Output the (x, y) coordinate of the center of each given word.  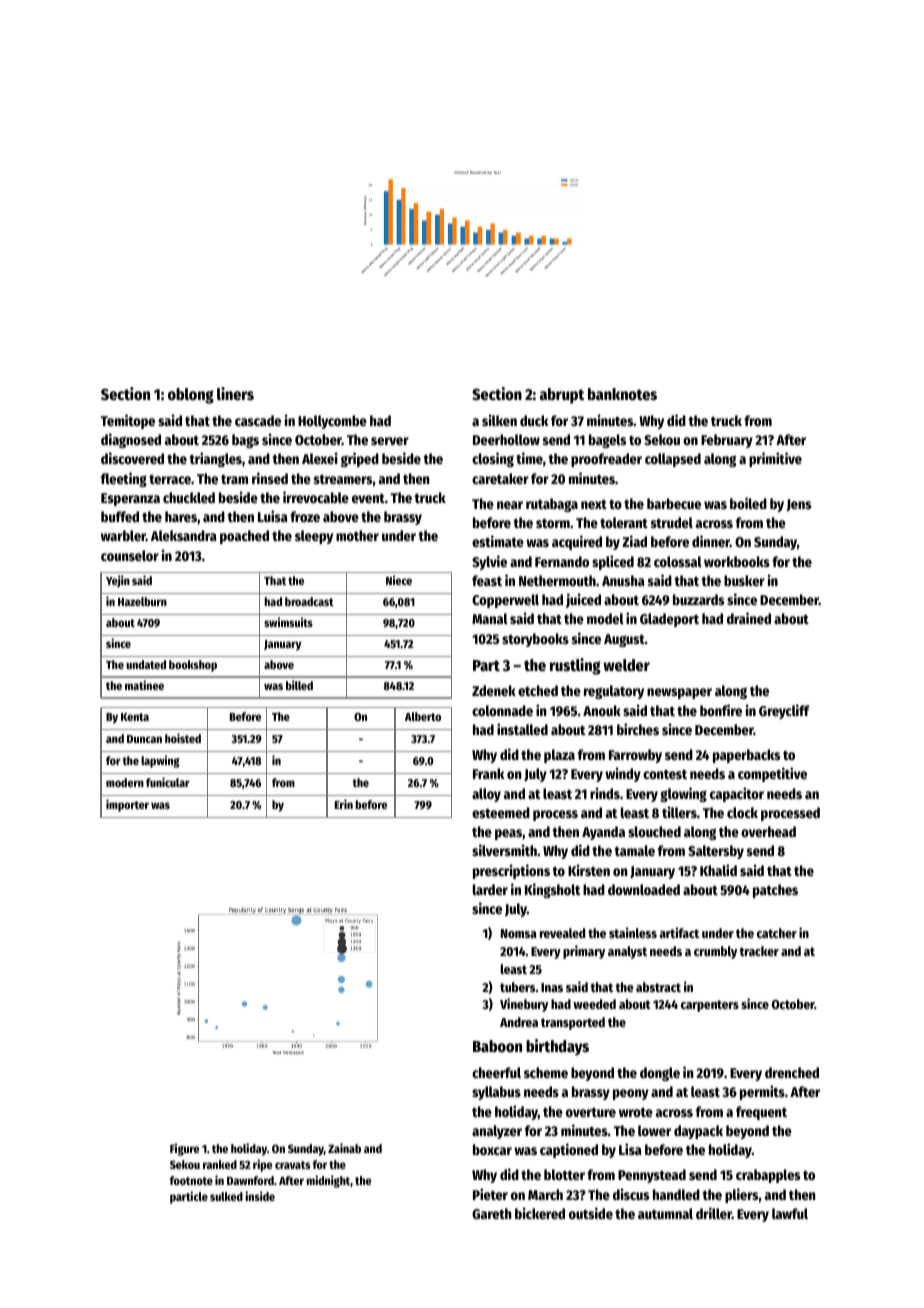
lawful (790, 1213)
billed (299, 685)
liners (235, 394)
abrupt (562, 396)
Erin (344, 804)
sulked (226, 1196)
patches (775, 891)
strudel (672, 522)
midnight (328, 1181)
